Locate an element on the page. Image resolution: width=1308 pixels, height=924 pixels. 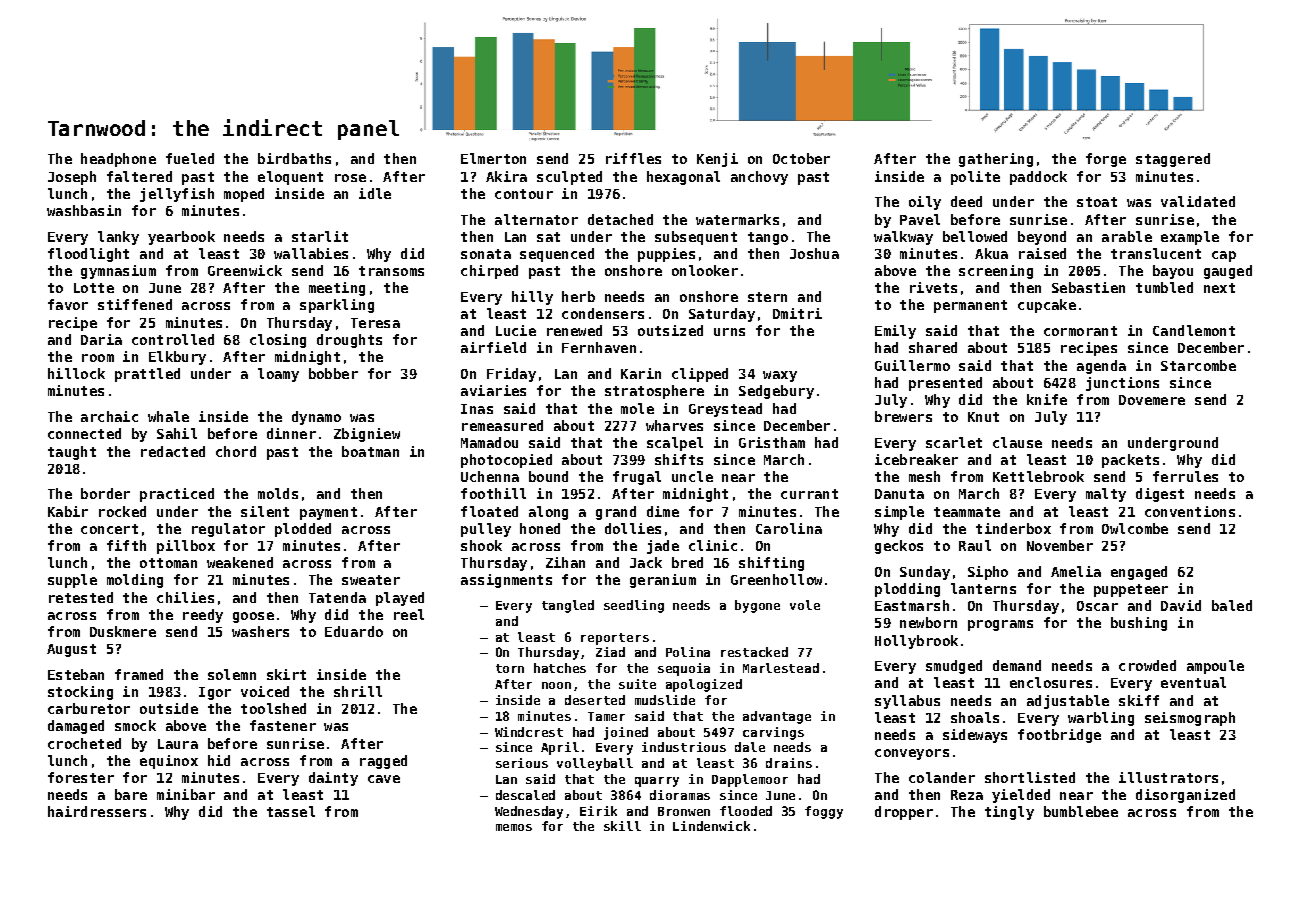
minibar is located at coordinates (186, 794).
